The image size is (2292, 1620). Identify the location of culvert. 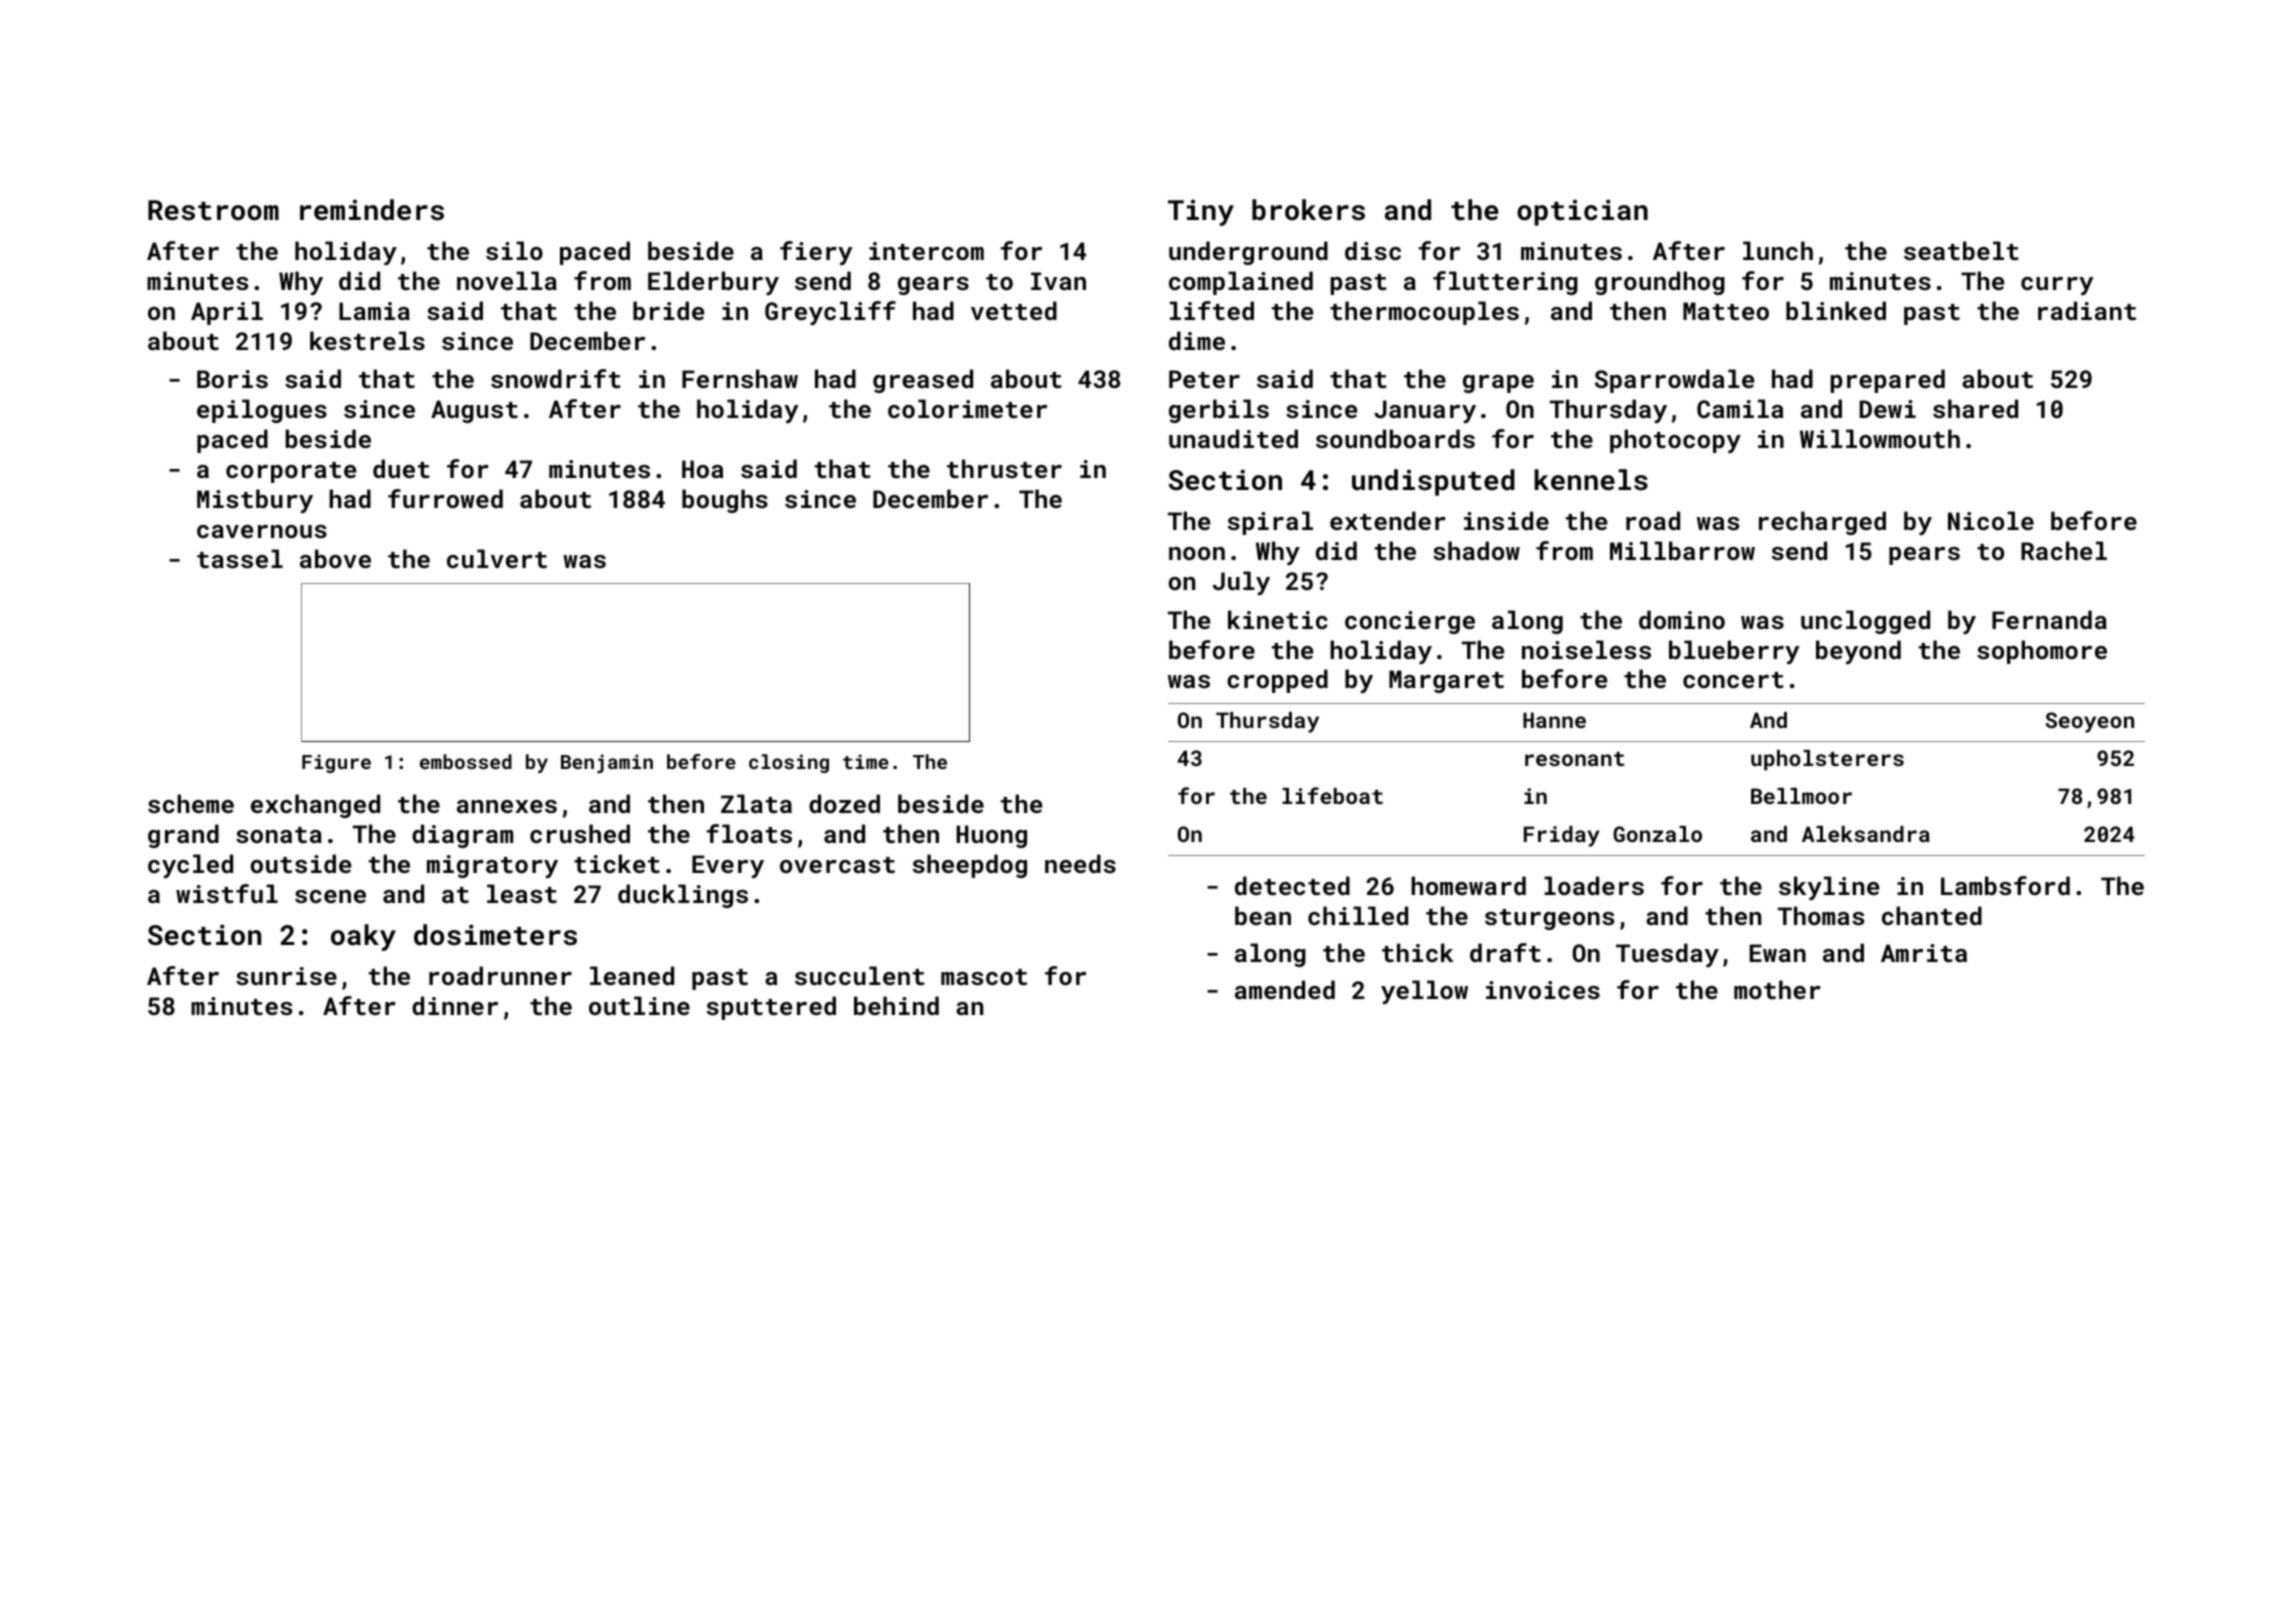
(497, 558).
